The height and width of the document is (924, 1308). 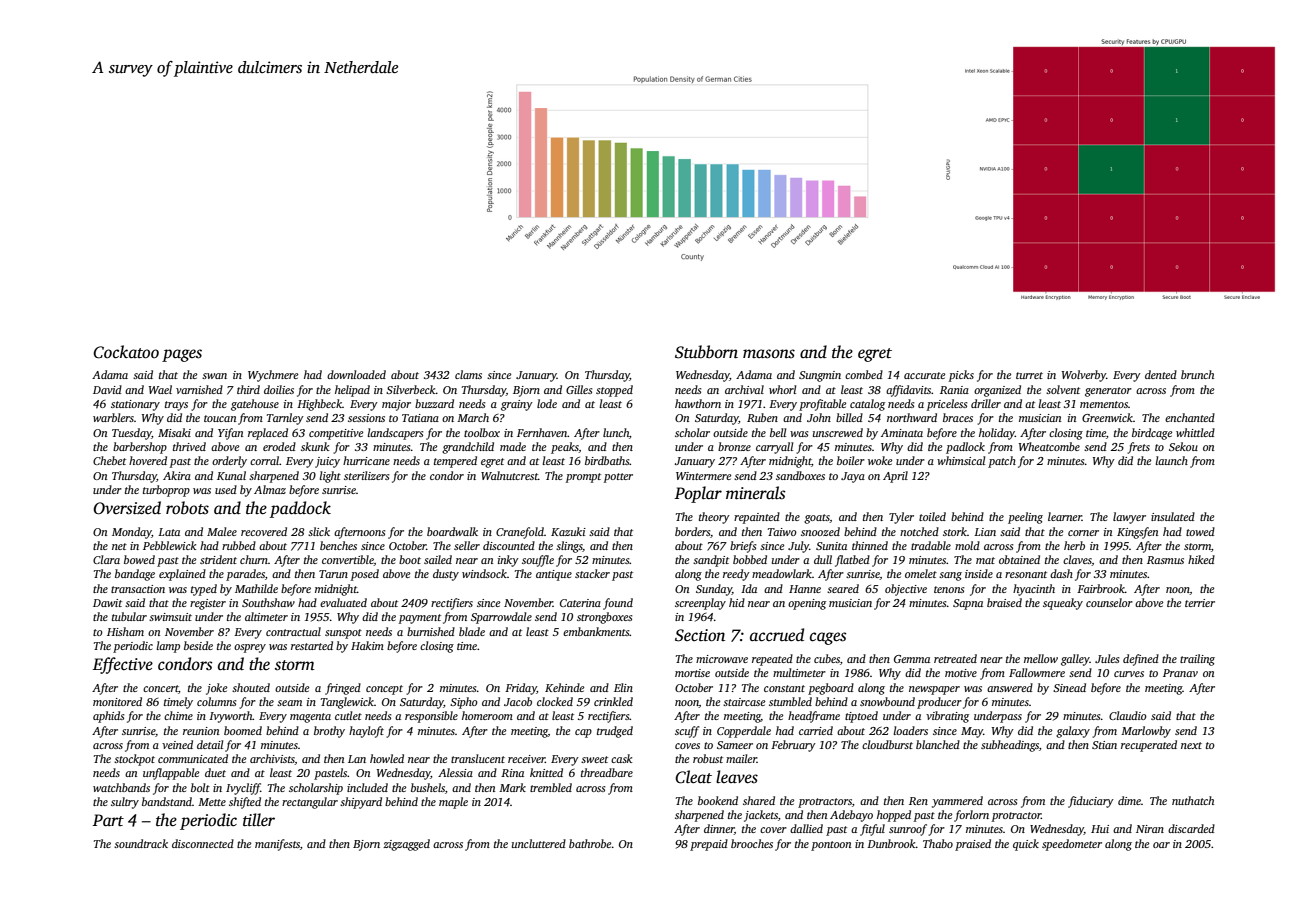 What do you see at coordinates (1029, 375) in the document?
I see `turret` at bounding box center [1029, 375].
